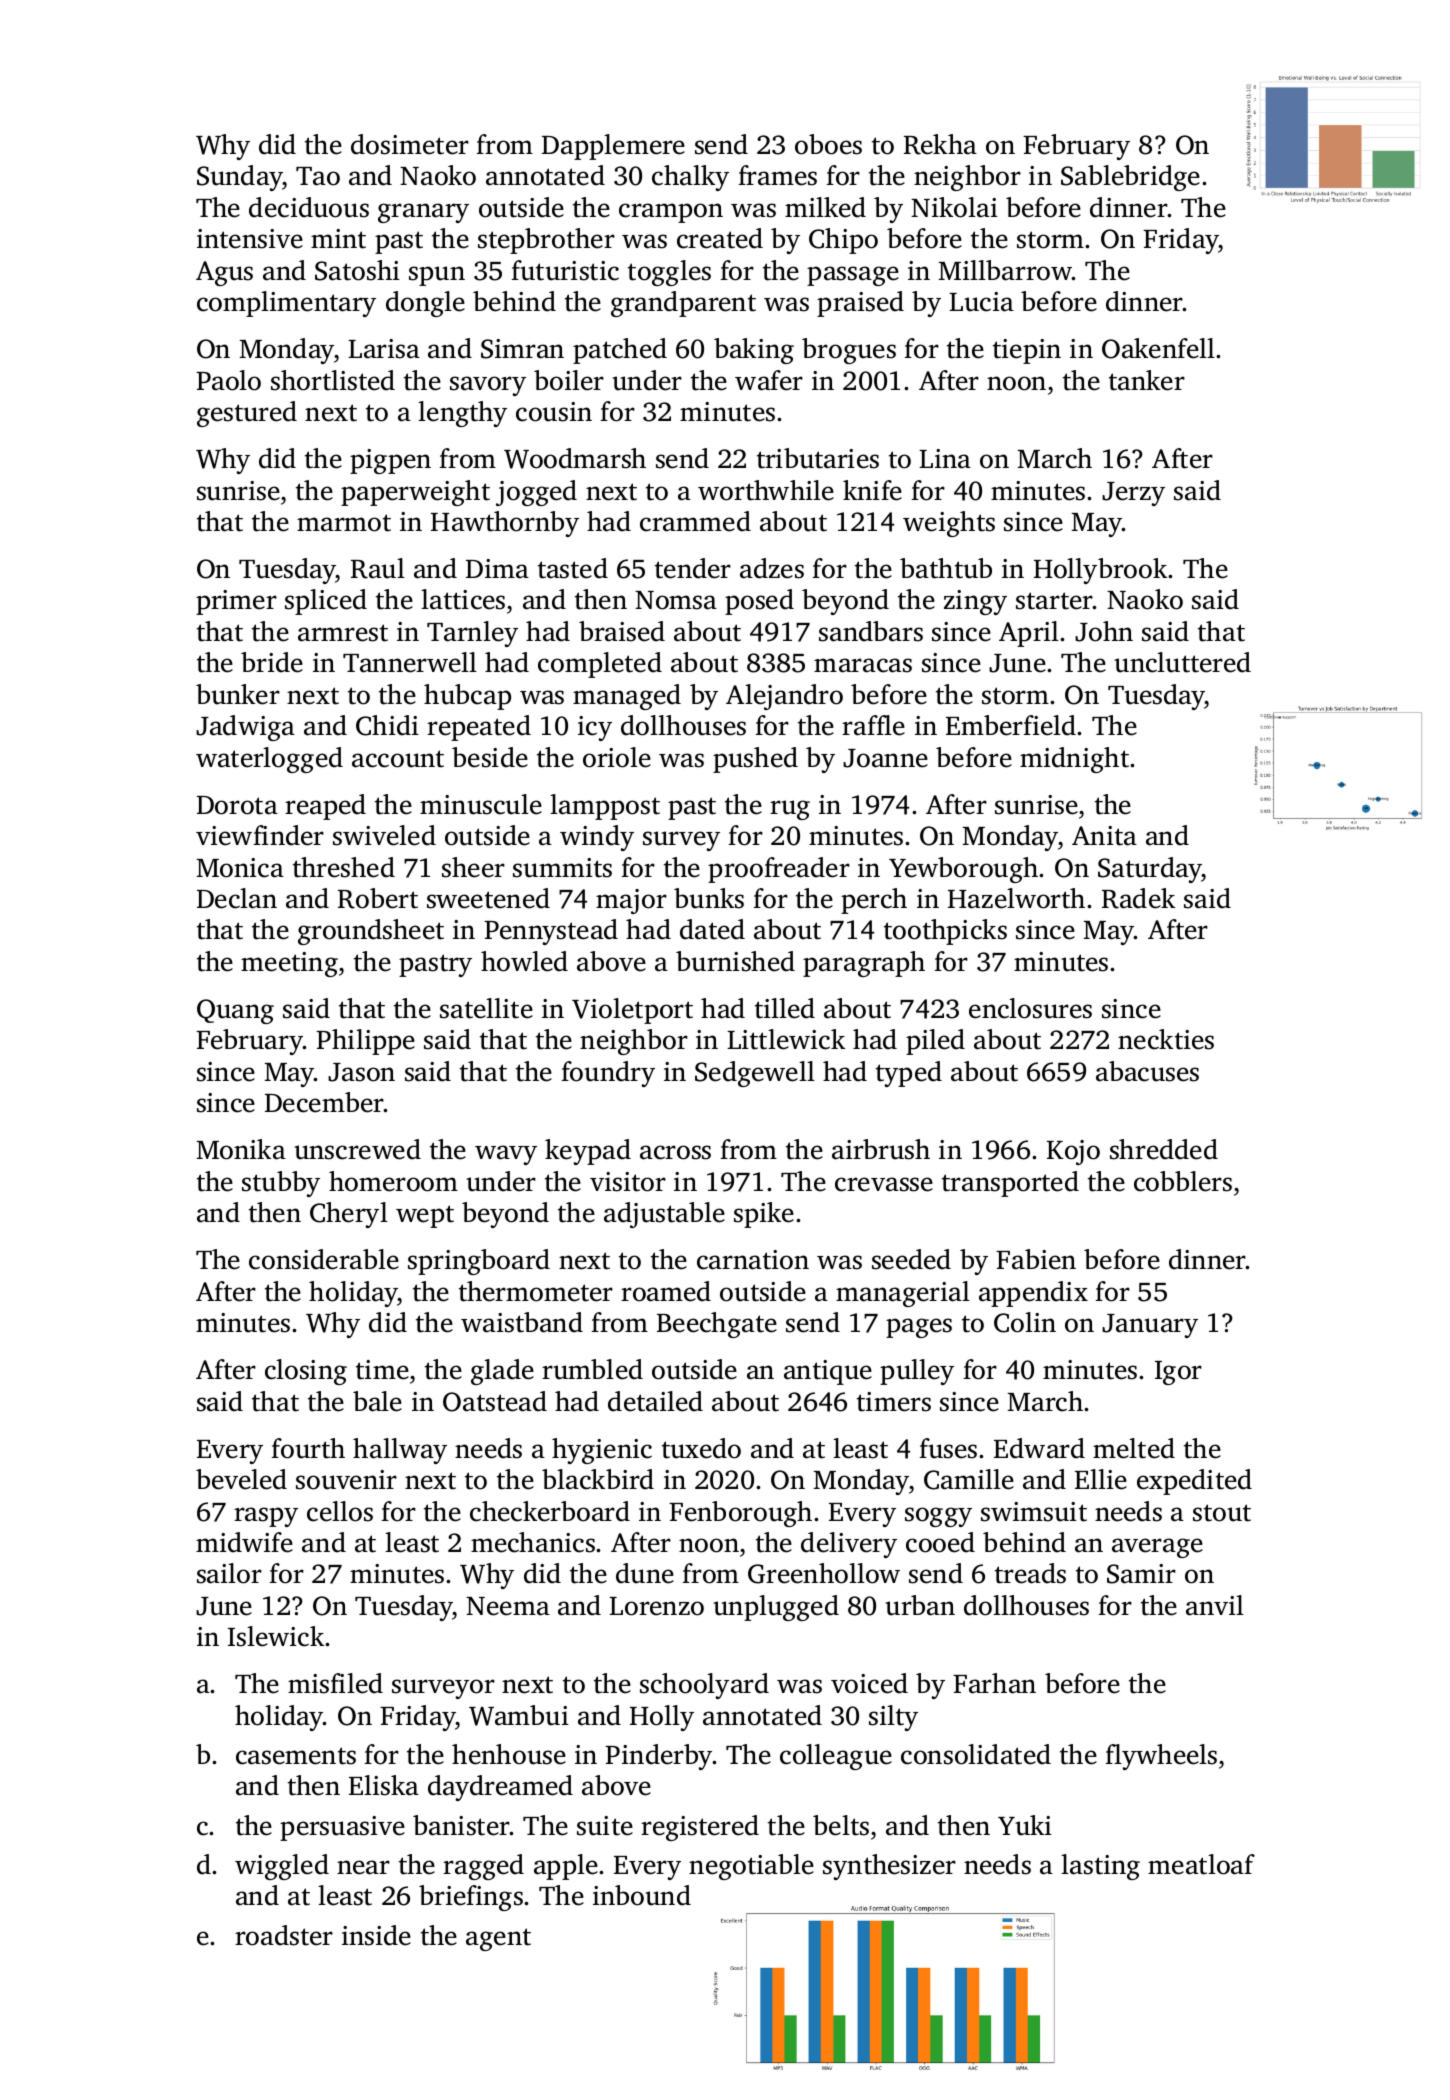 Image resolution: width=1450 pixels, height=2100 pixels. I want to click on burnished, so click(735, 961).
